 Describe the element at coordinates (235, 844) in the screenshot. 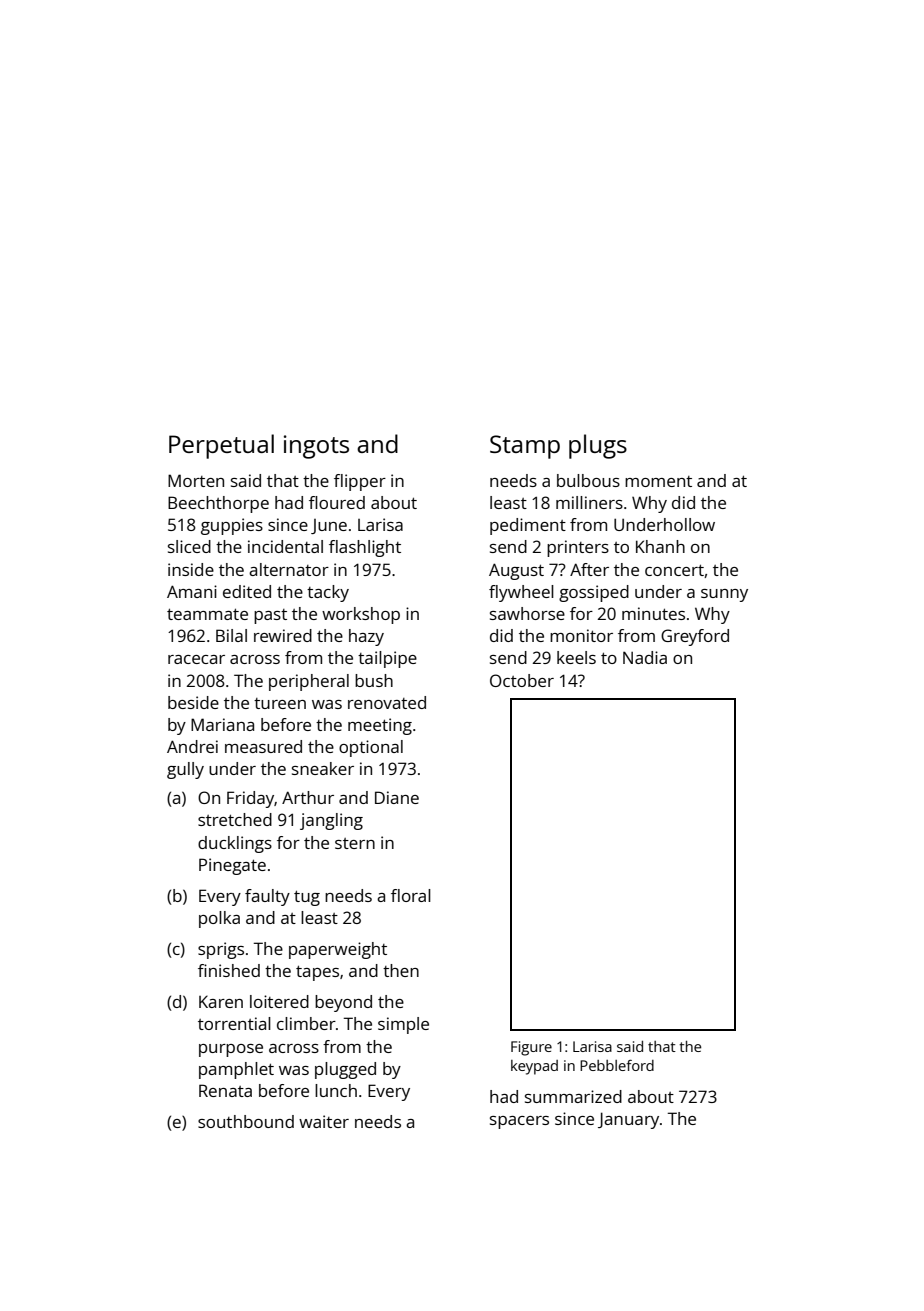

I see `ducklings` at that location.
